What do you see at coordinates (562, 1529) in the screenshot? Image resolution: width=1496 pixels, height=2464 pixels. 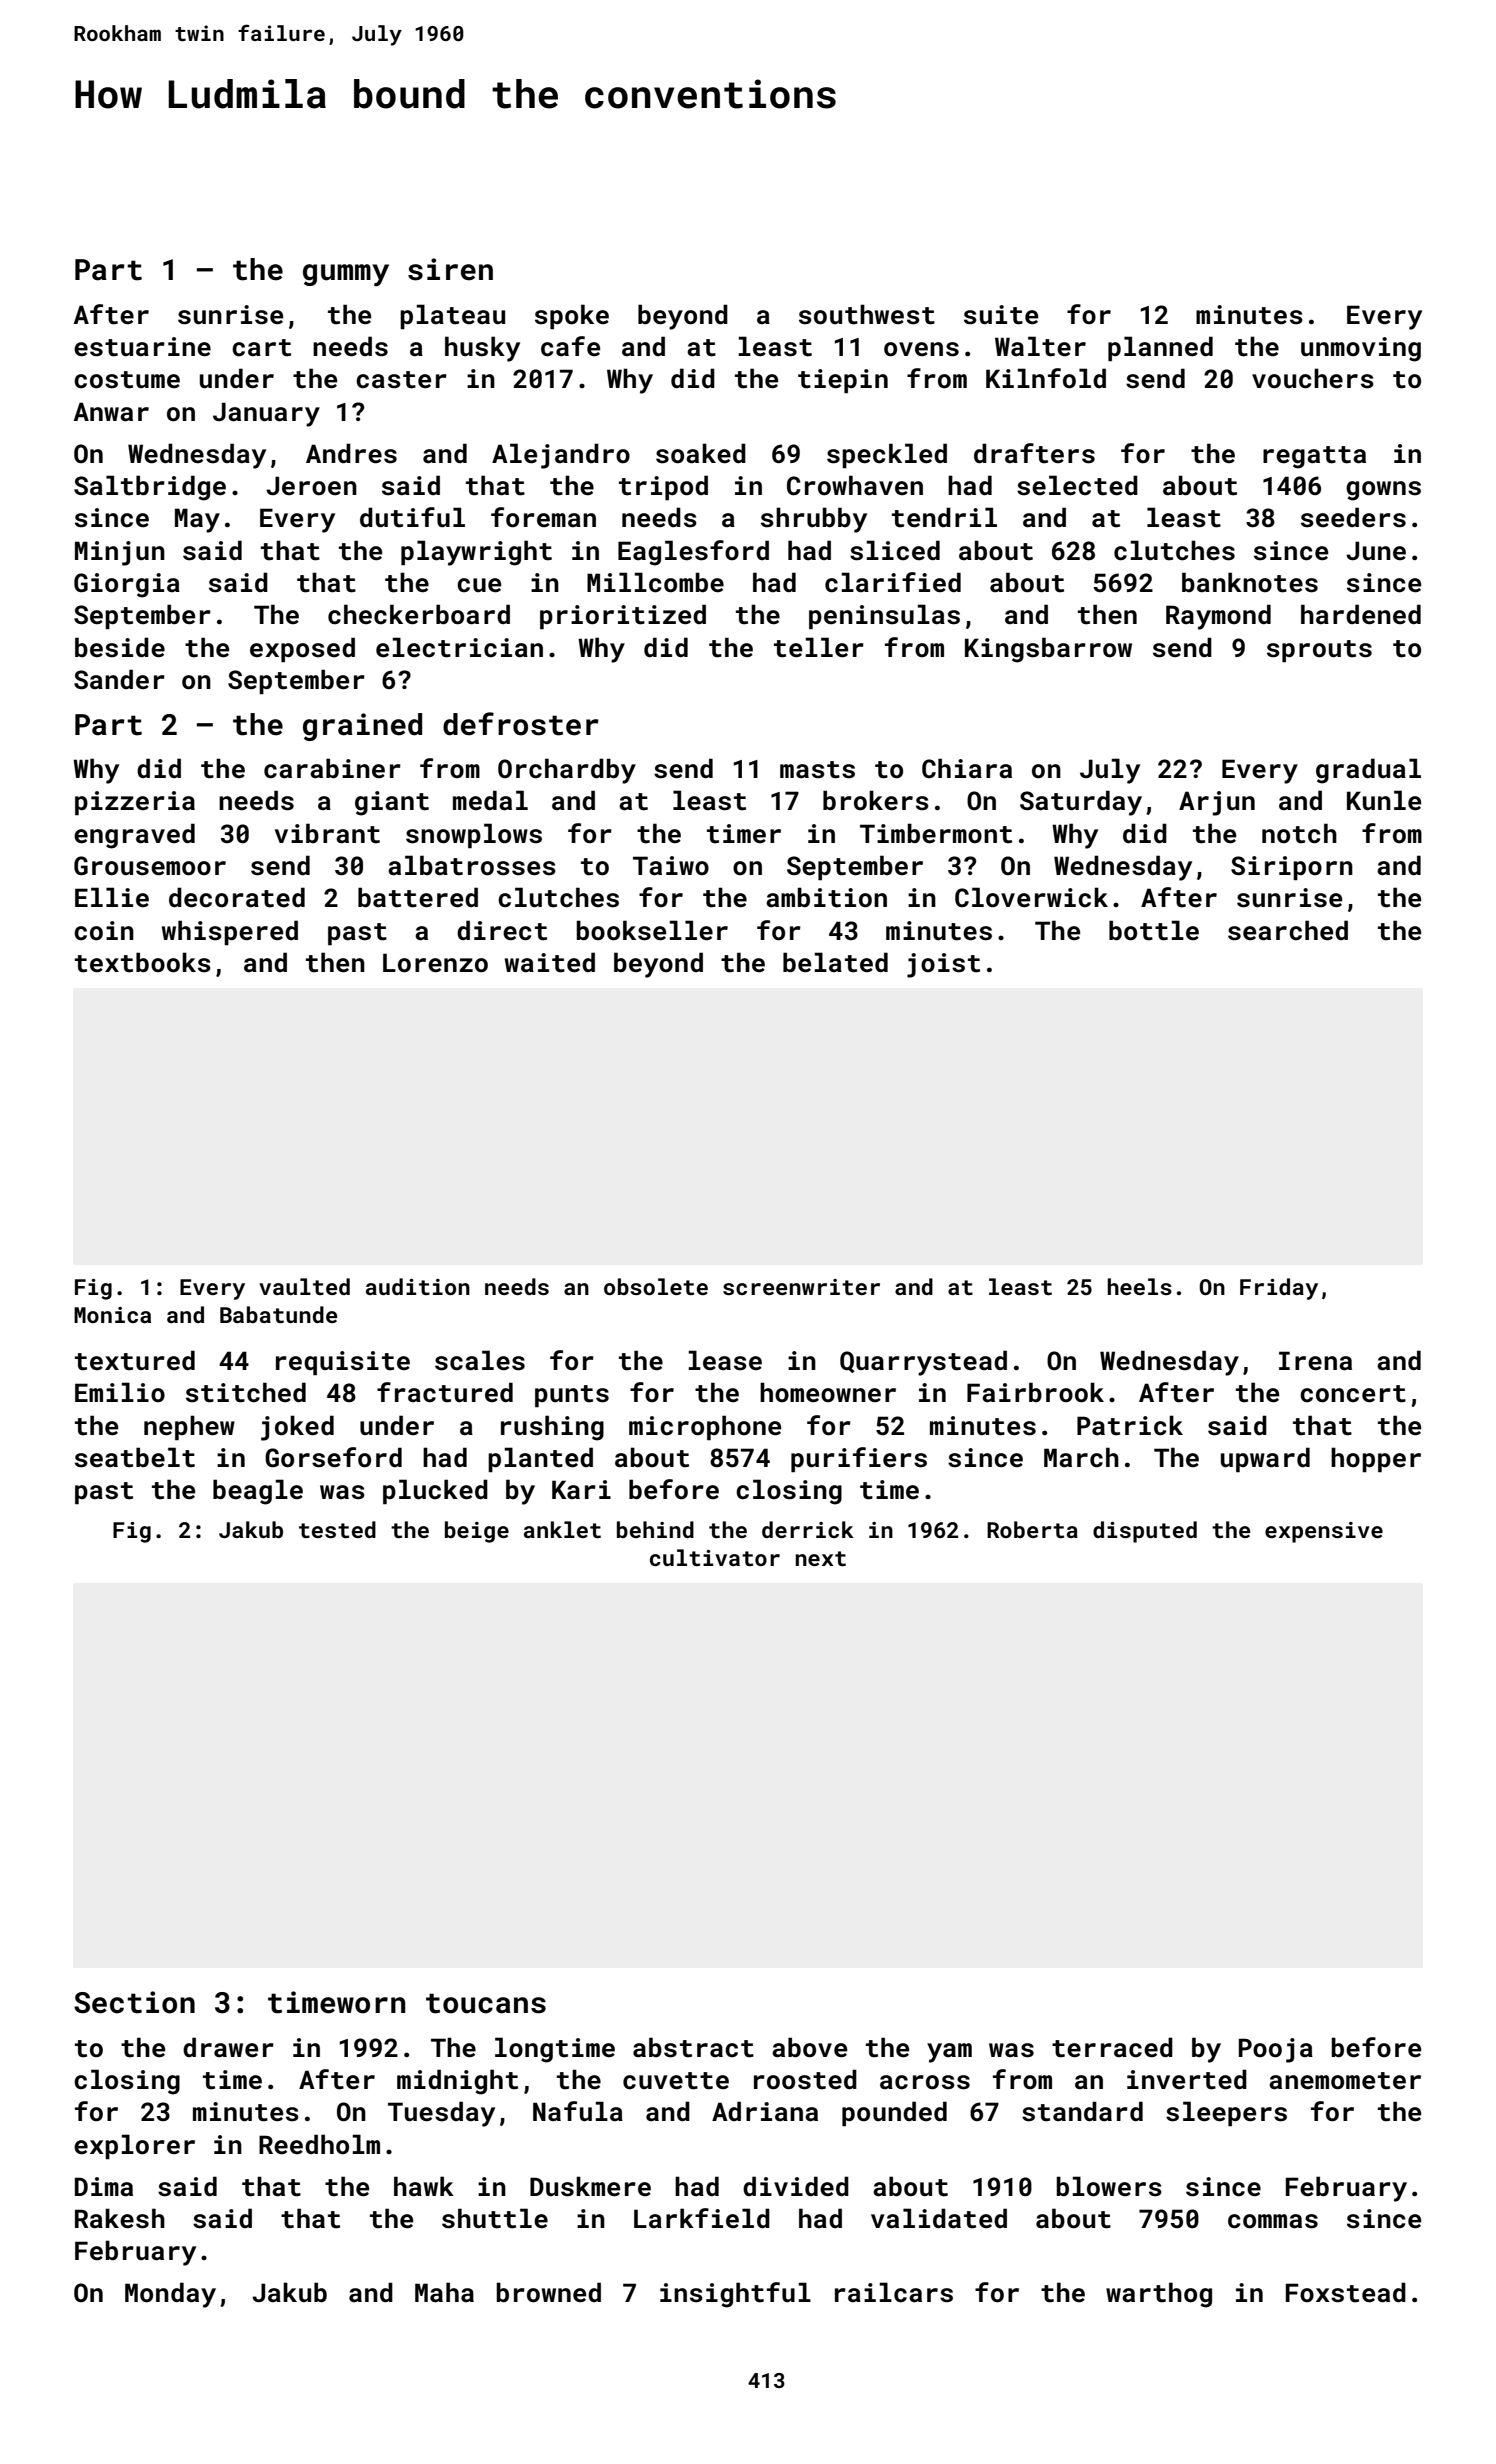 I see `anklet` at bounding box center [562, 1529].
